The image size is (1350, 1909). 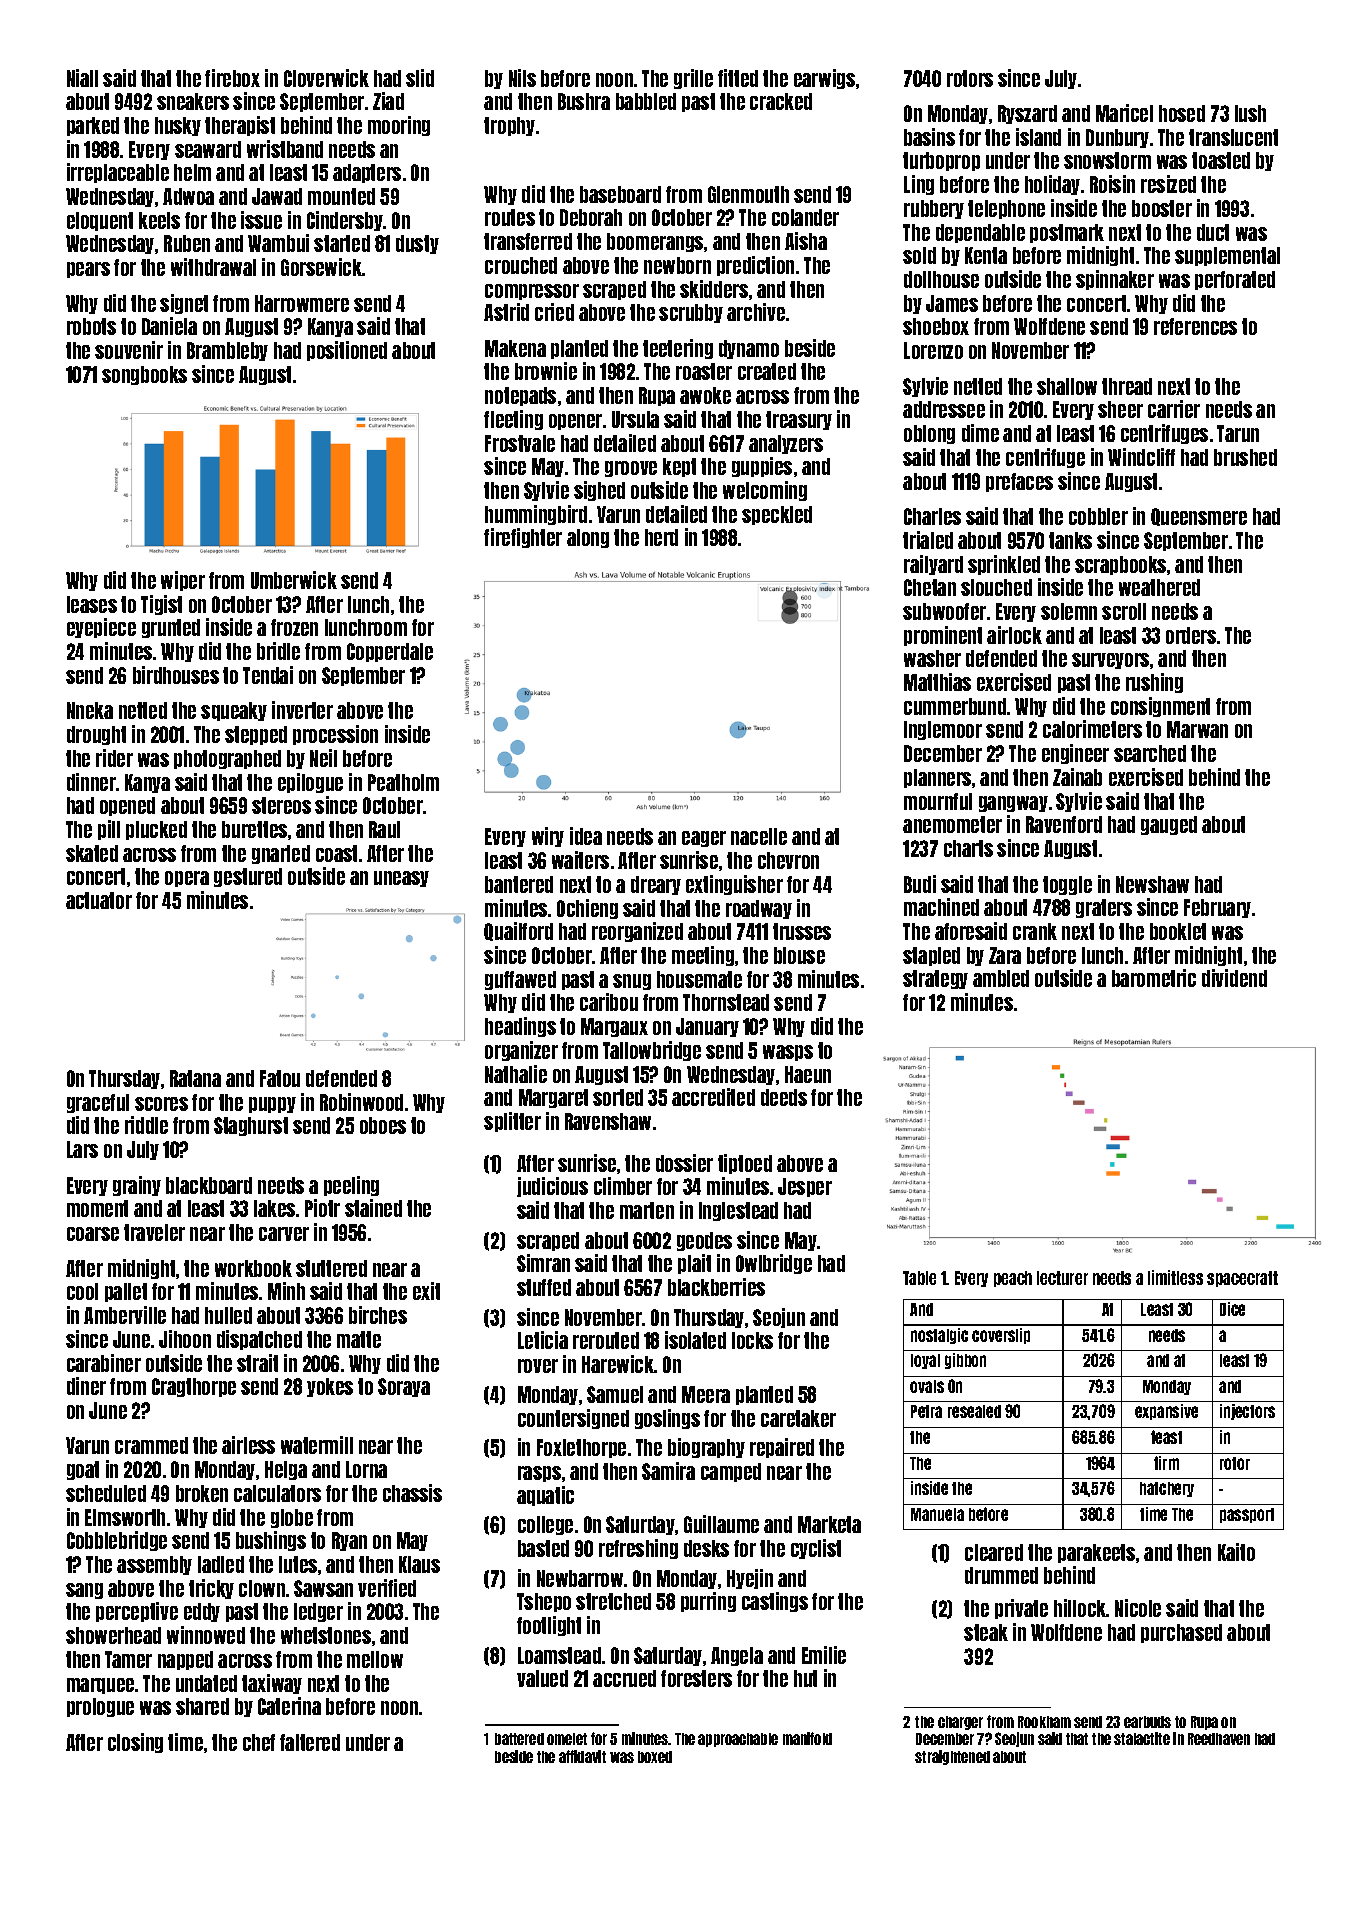 What do you see at coordinates (1199, 517) in the image?
I see `Queensmere` at bounding box center [1199, 517].
